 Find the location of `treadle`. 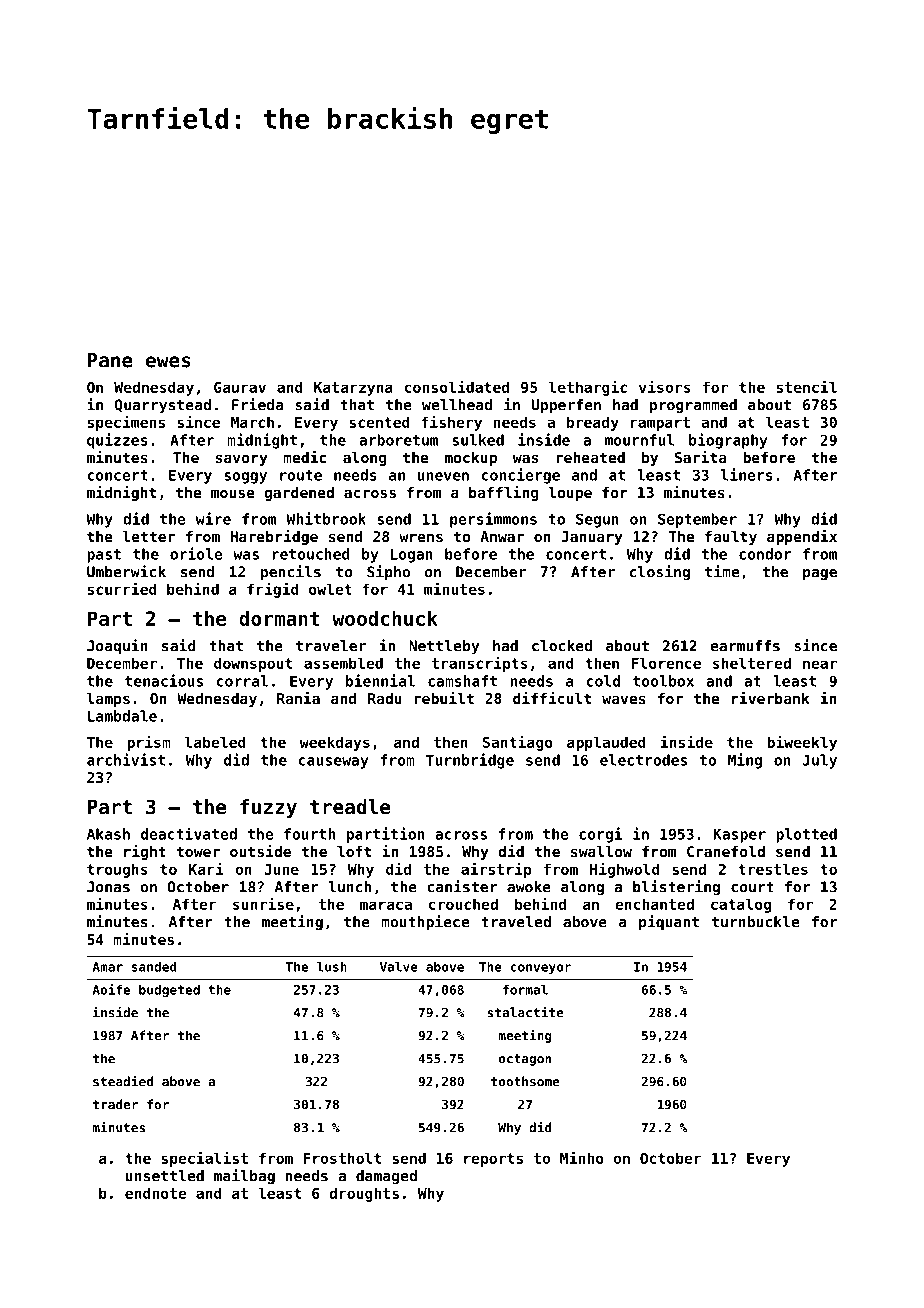

treadle is located at coordinates (350, 807).
